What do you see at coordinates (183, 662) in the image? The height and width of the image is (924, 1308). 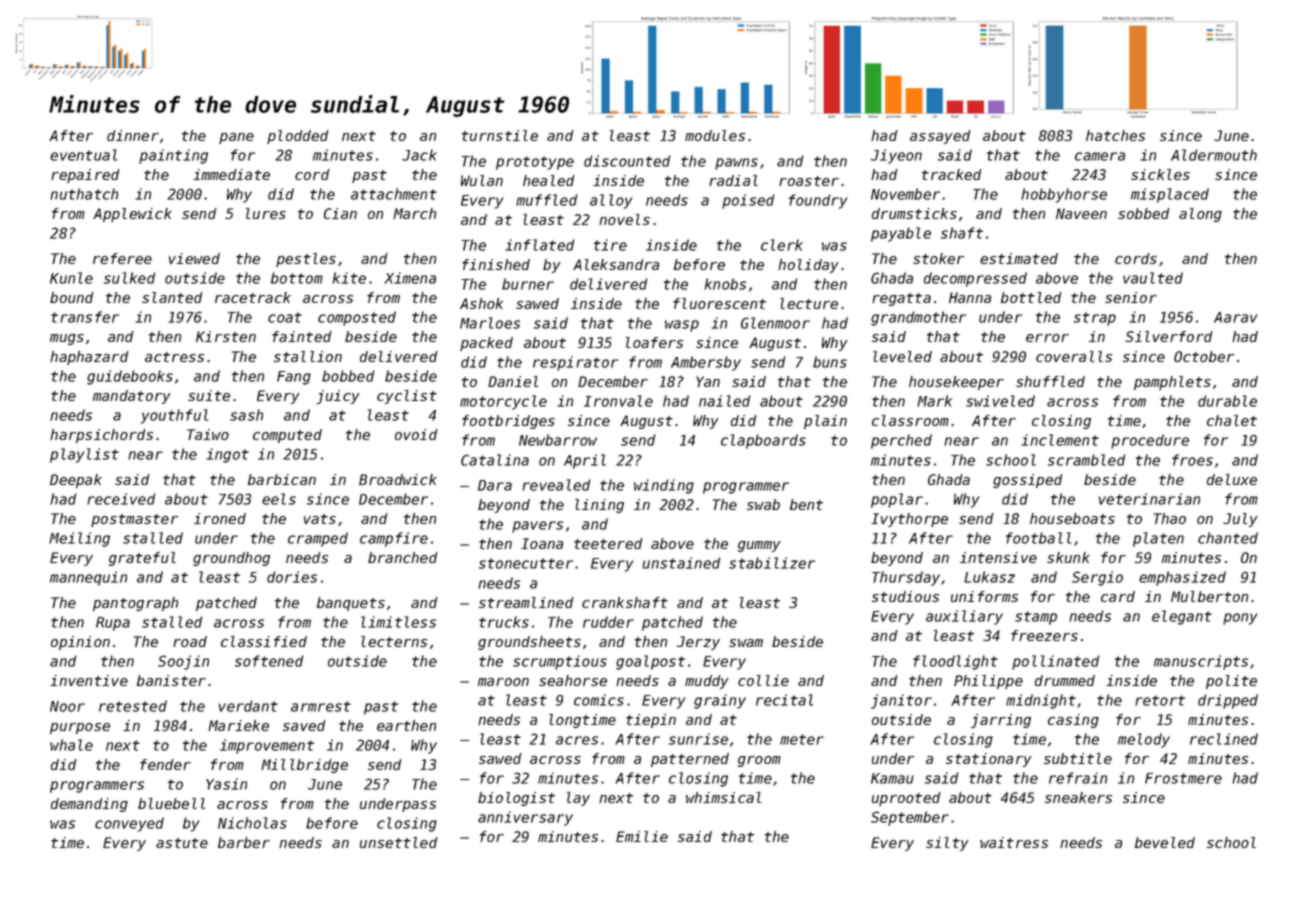 I see `Soojin` at bounding box center [183, 662].
